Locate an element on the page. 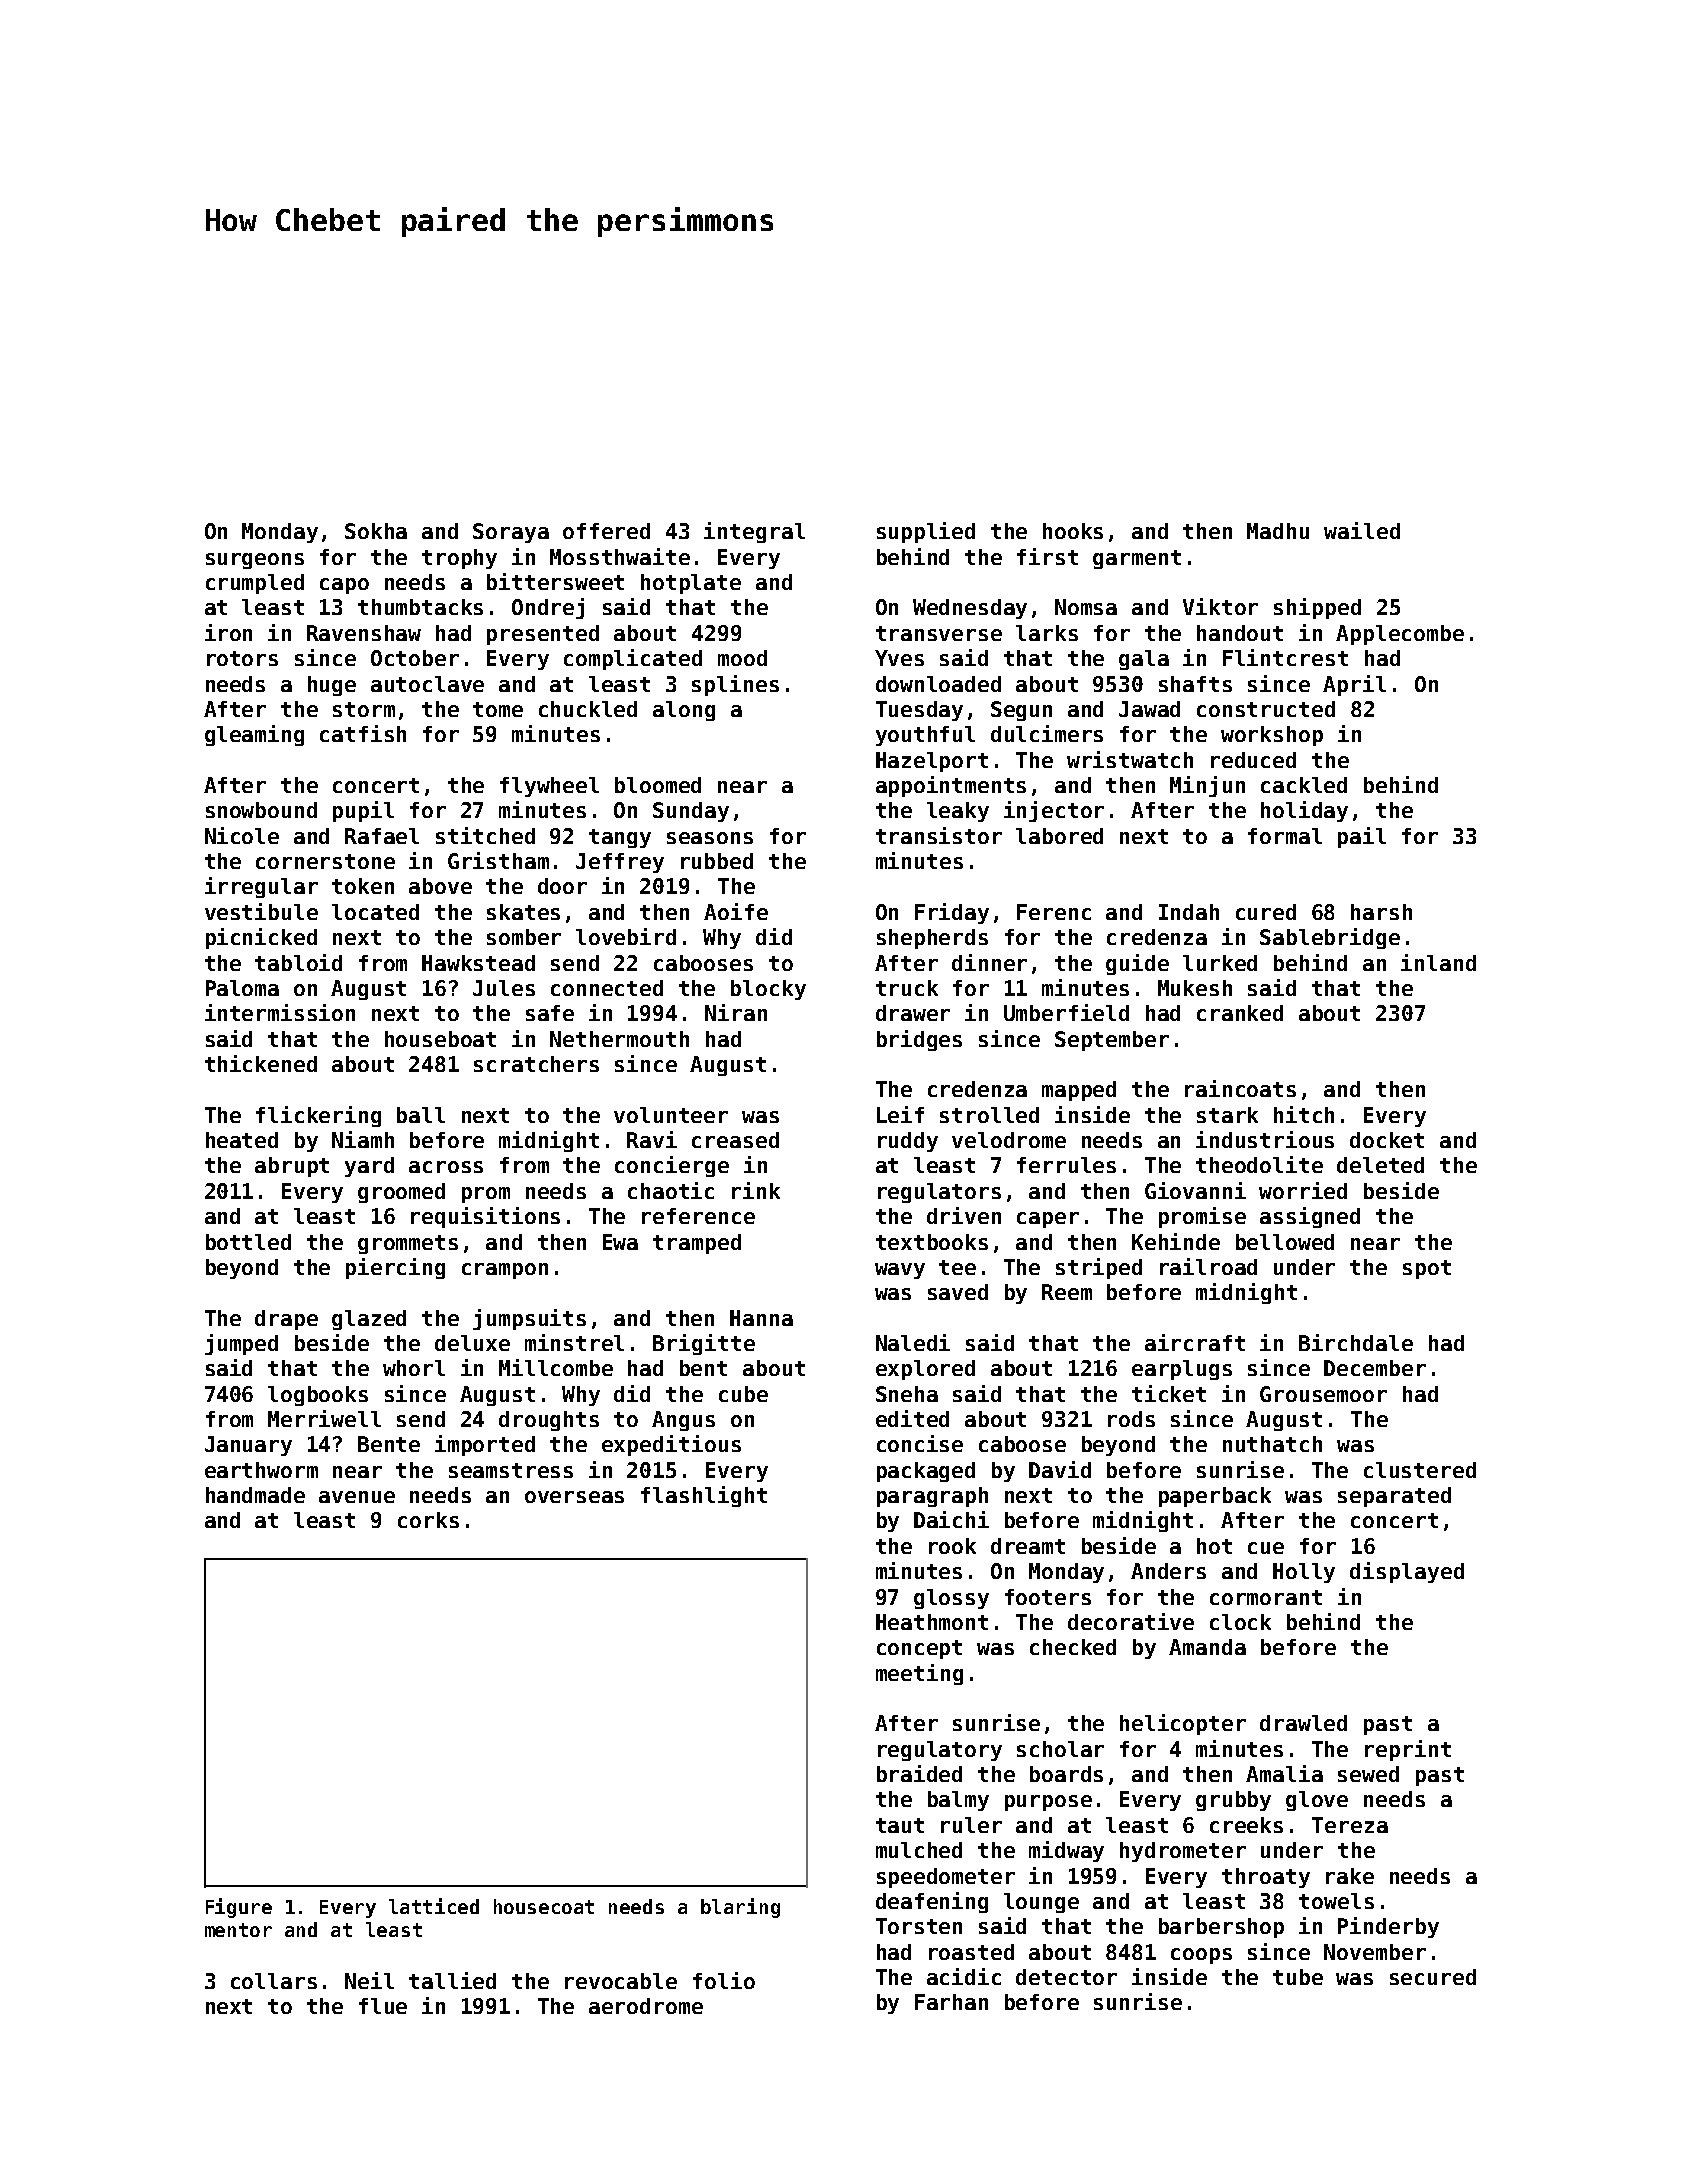 This document has width=1683, height=2178. paragraph is located at coordinates (932, 1497).
